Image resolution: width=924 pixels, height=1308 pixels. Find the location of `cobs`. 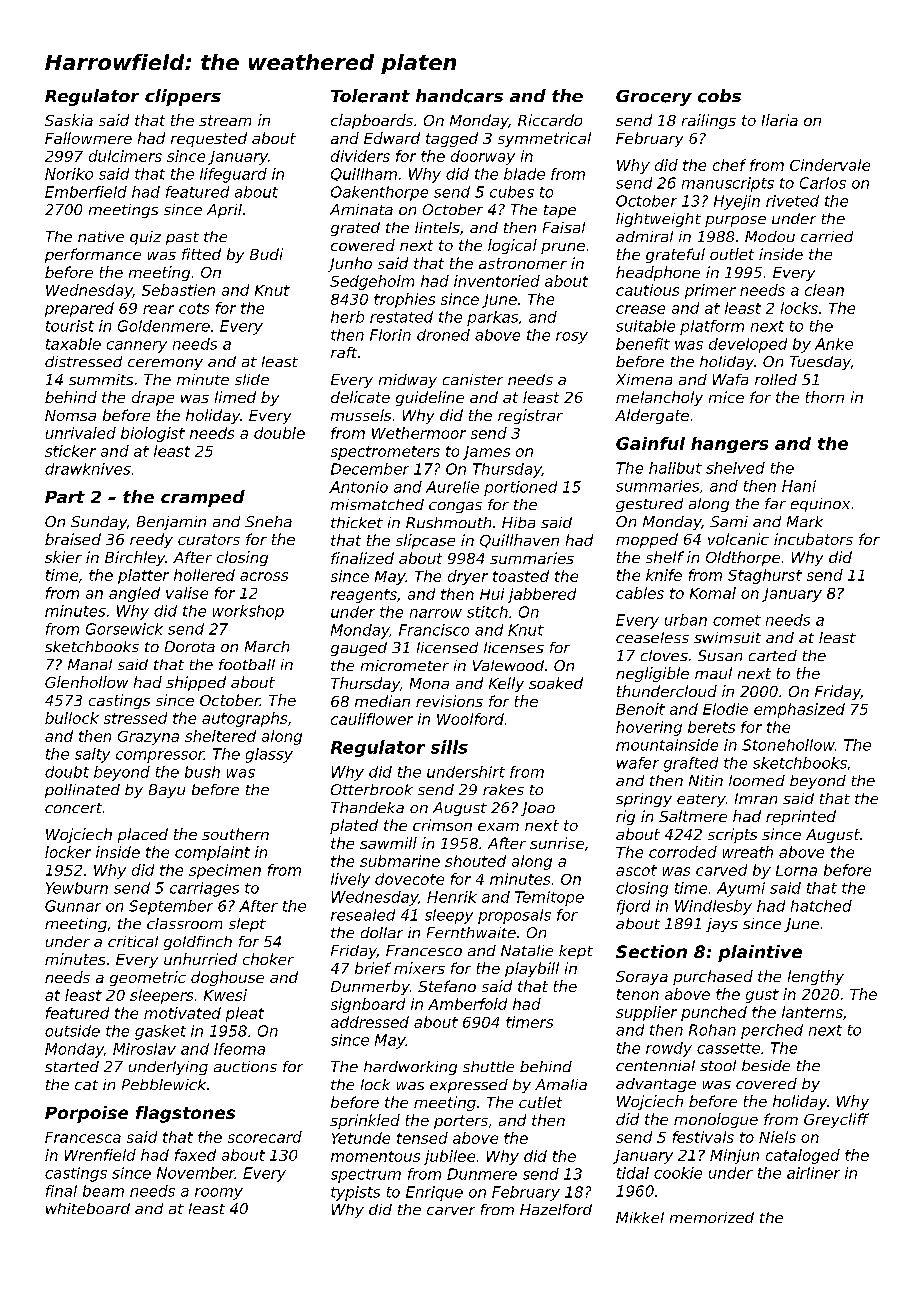

cobs is located at coordinates (719, 96).
